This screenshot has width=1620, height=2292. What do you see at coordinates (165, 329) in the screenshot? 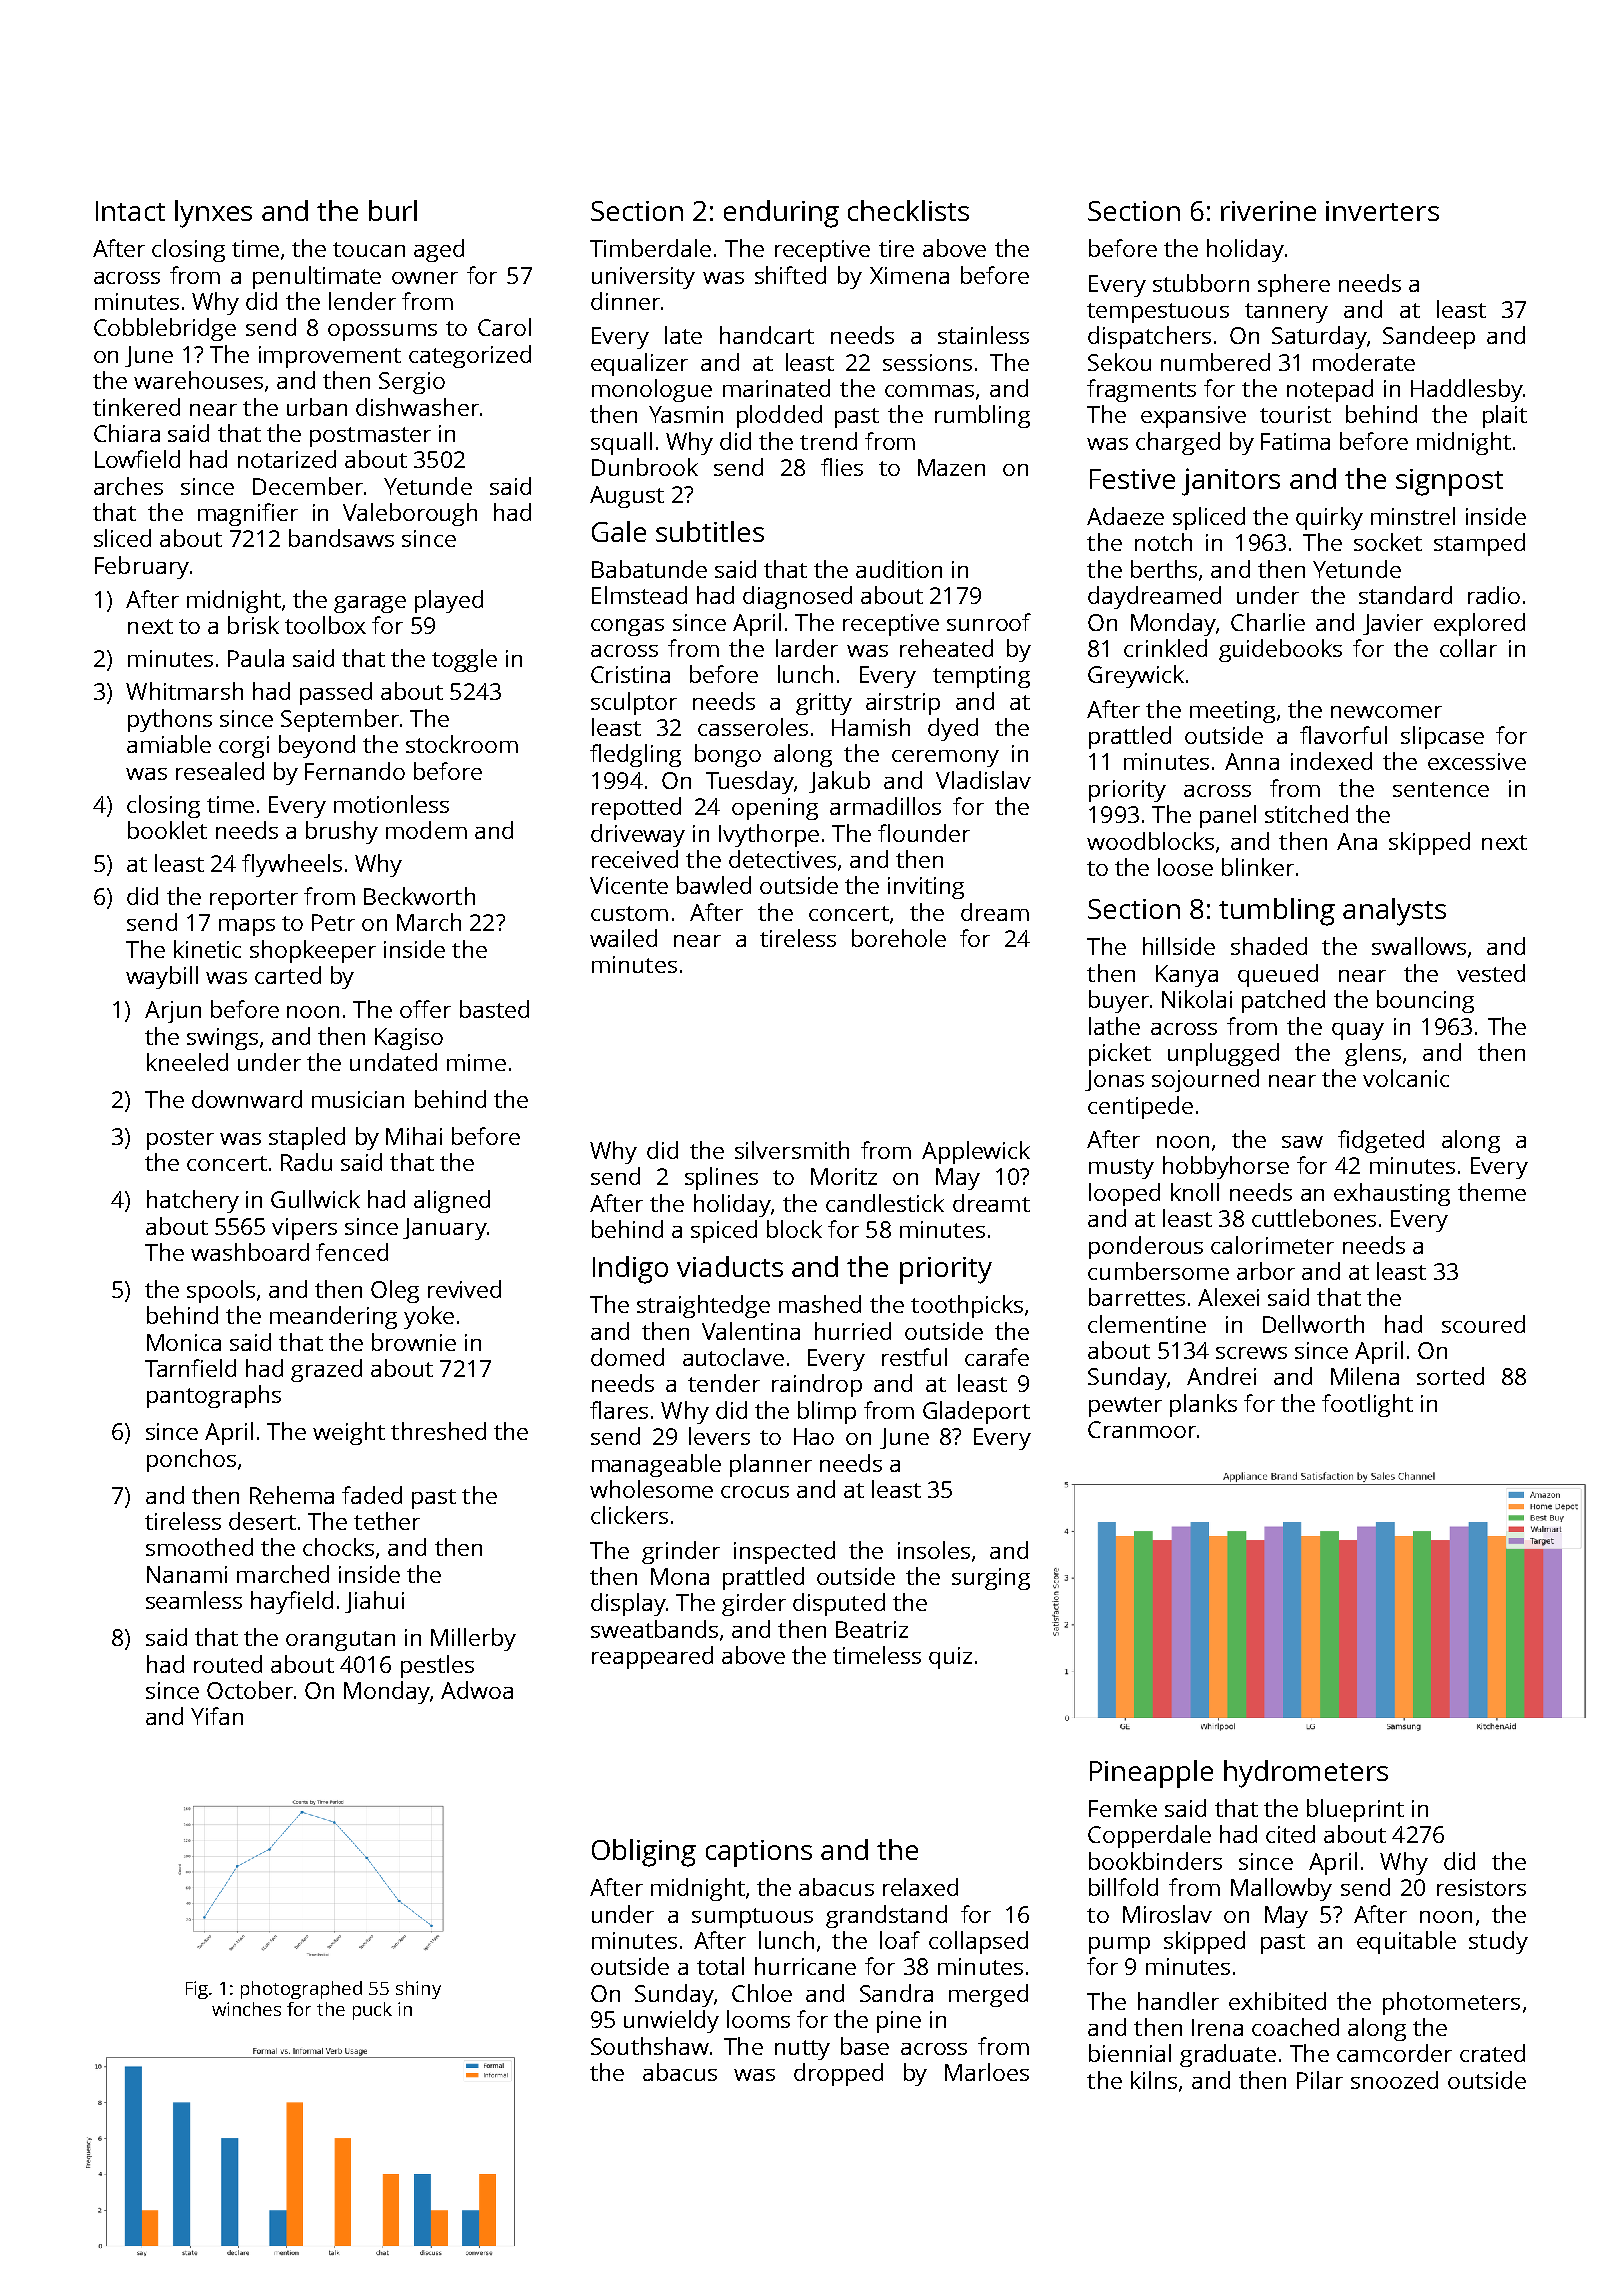
I see `Cobblebridge` at bounding box center [165, 329].
